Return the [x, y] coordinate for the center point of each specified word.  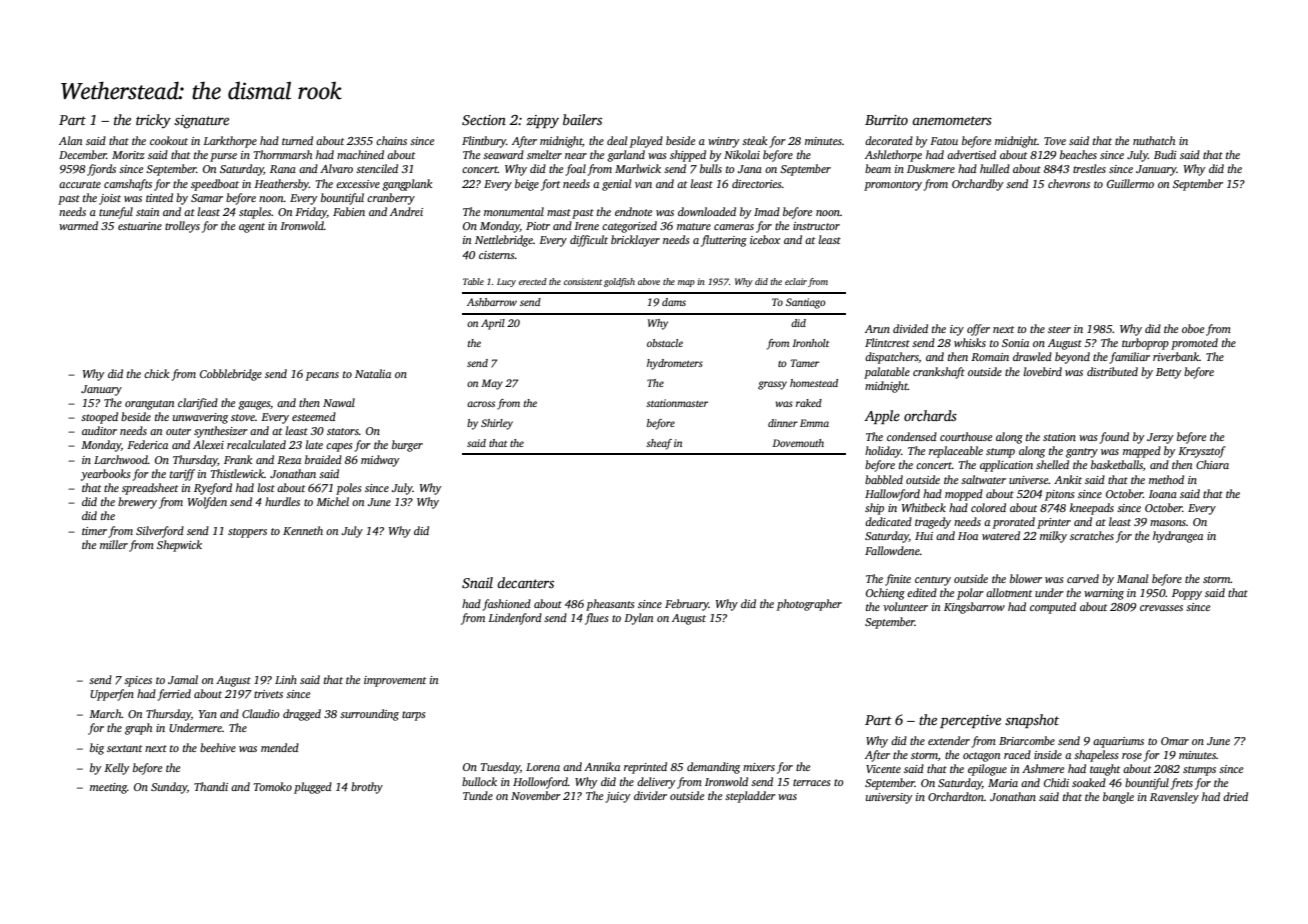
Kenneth [303, 530]
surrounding [369, 715]
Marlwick [638, 168]
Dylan [638, 619]
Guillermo [1130, 183]
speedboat [215, 185]
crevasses [1161, 608]
